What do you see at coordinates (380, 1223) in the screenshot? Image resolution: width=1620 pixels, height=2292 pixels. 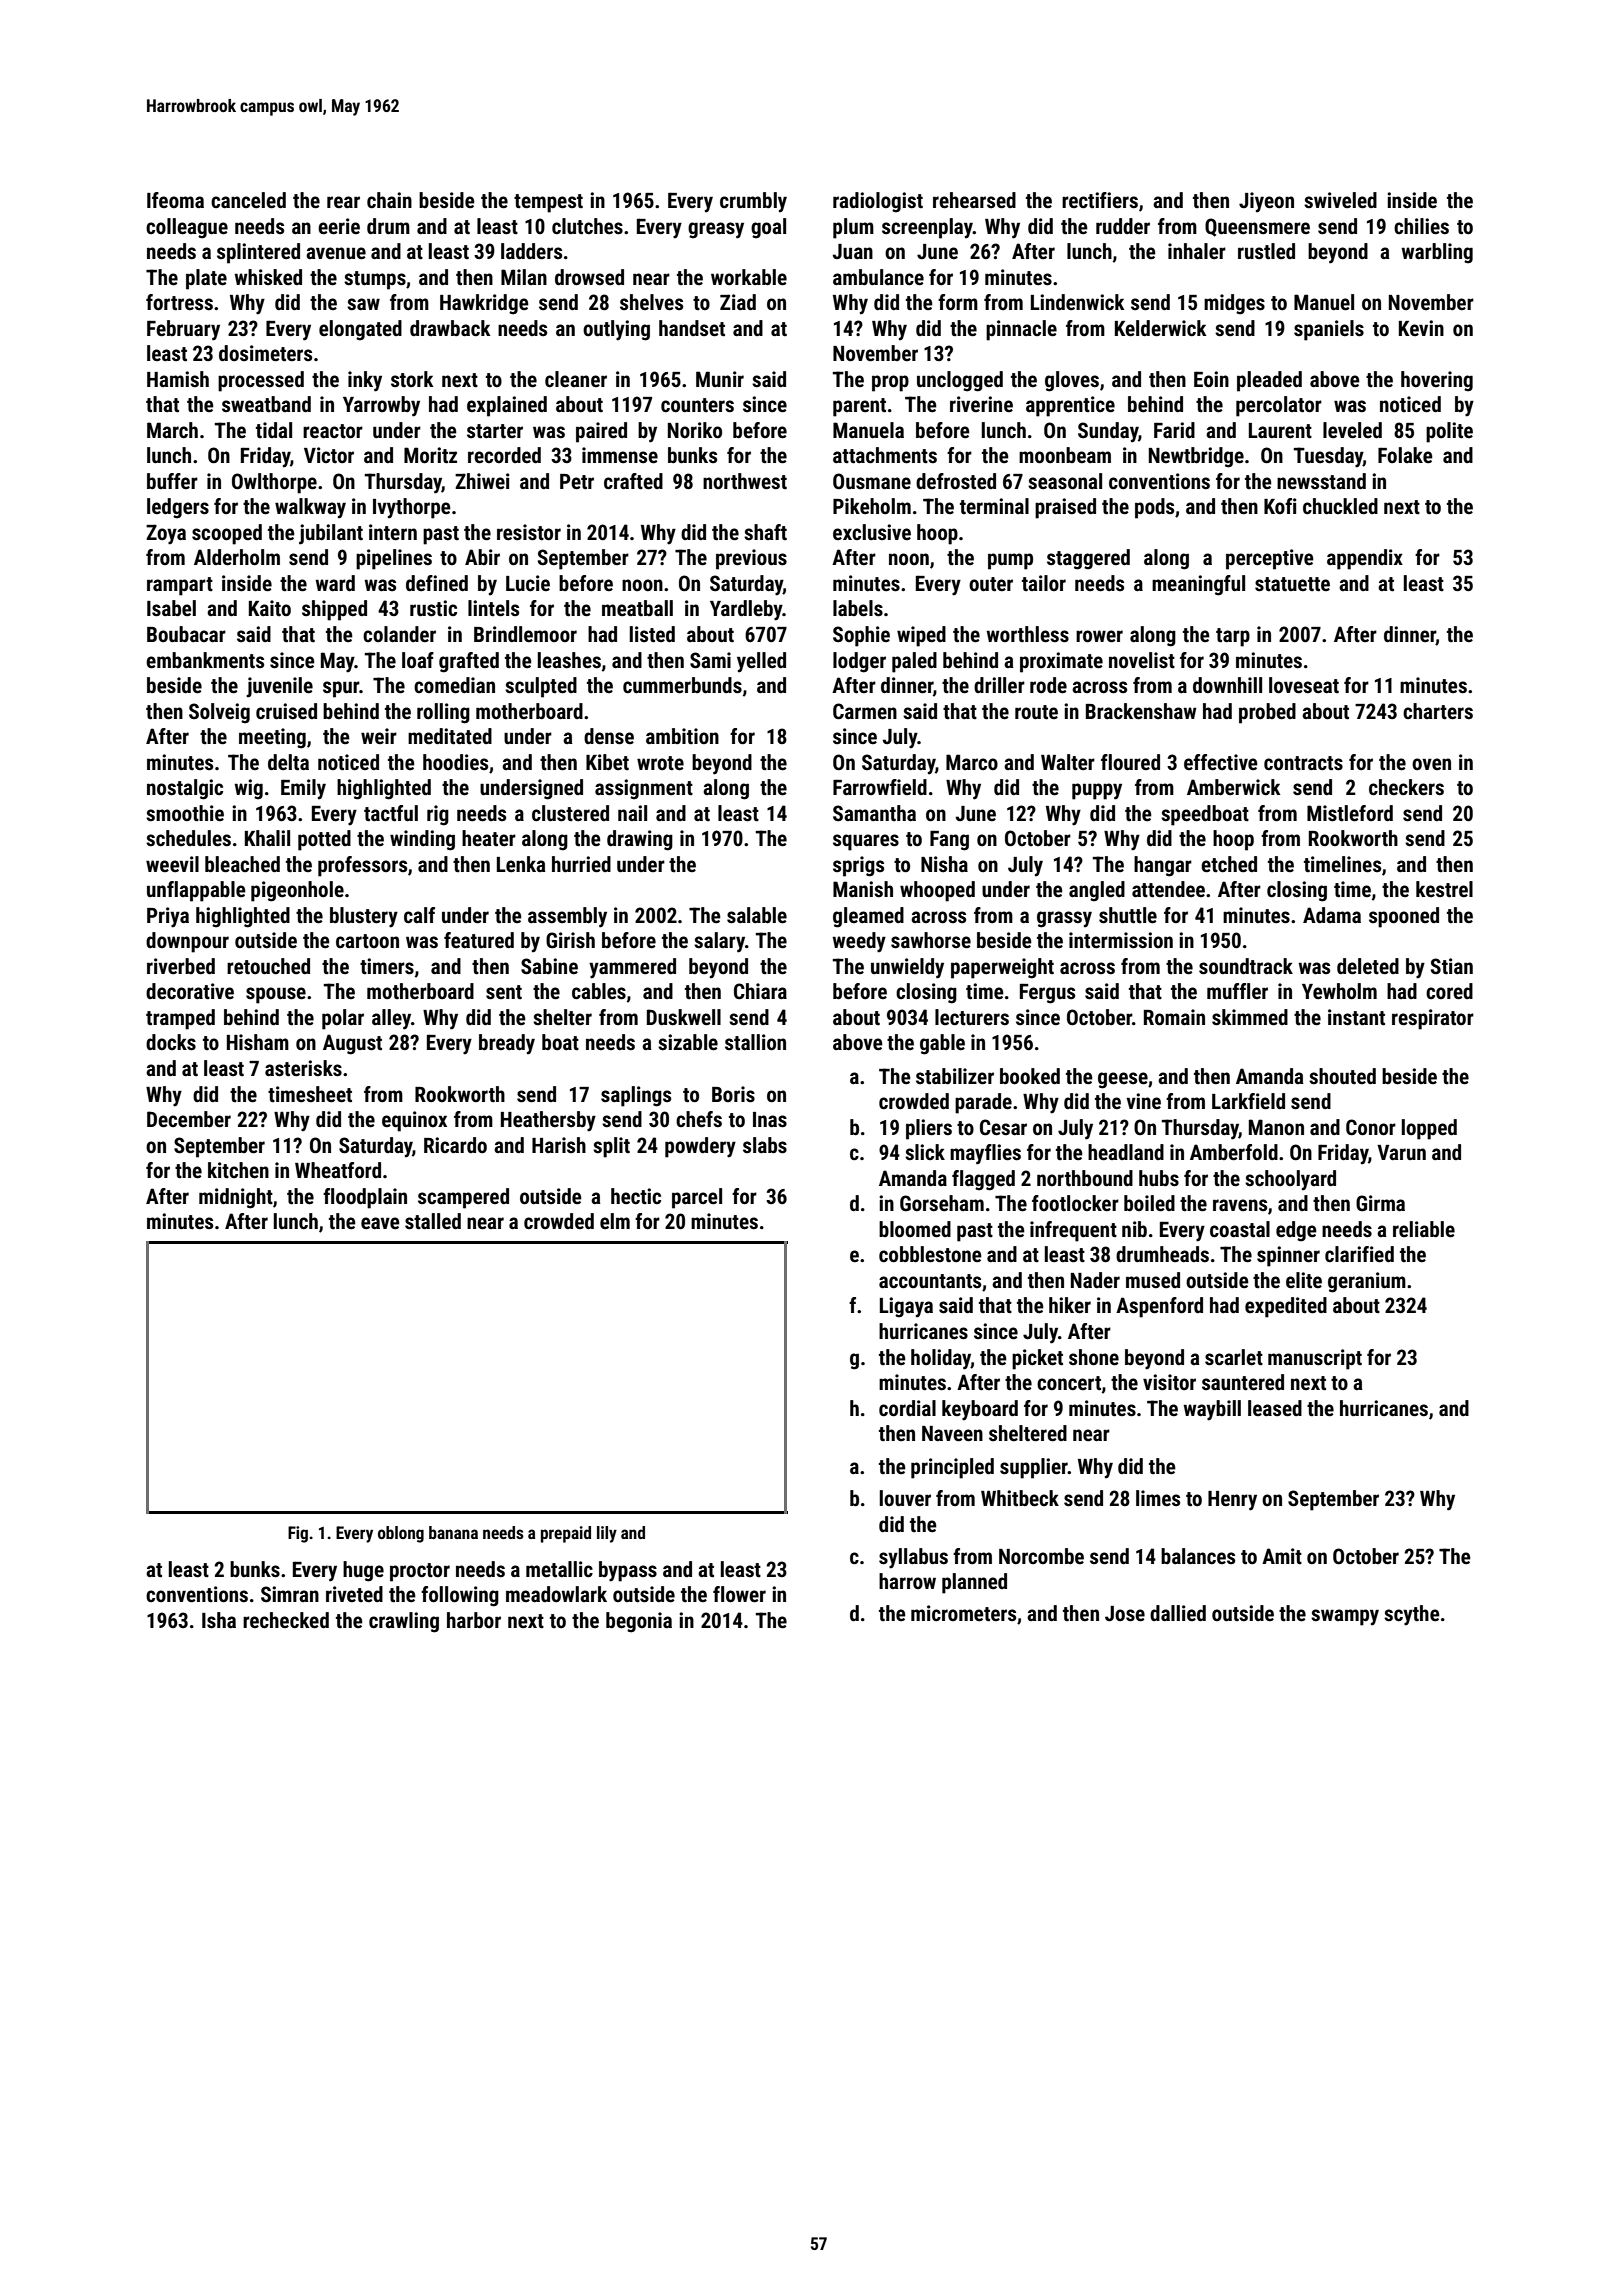 I see `eave` at bounding box center [380, 1223].
